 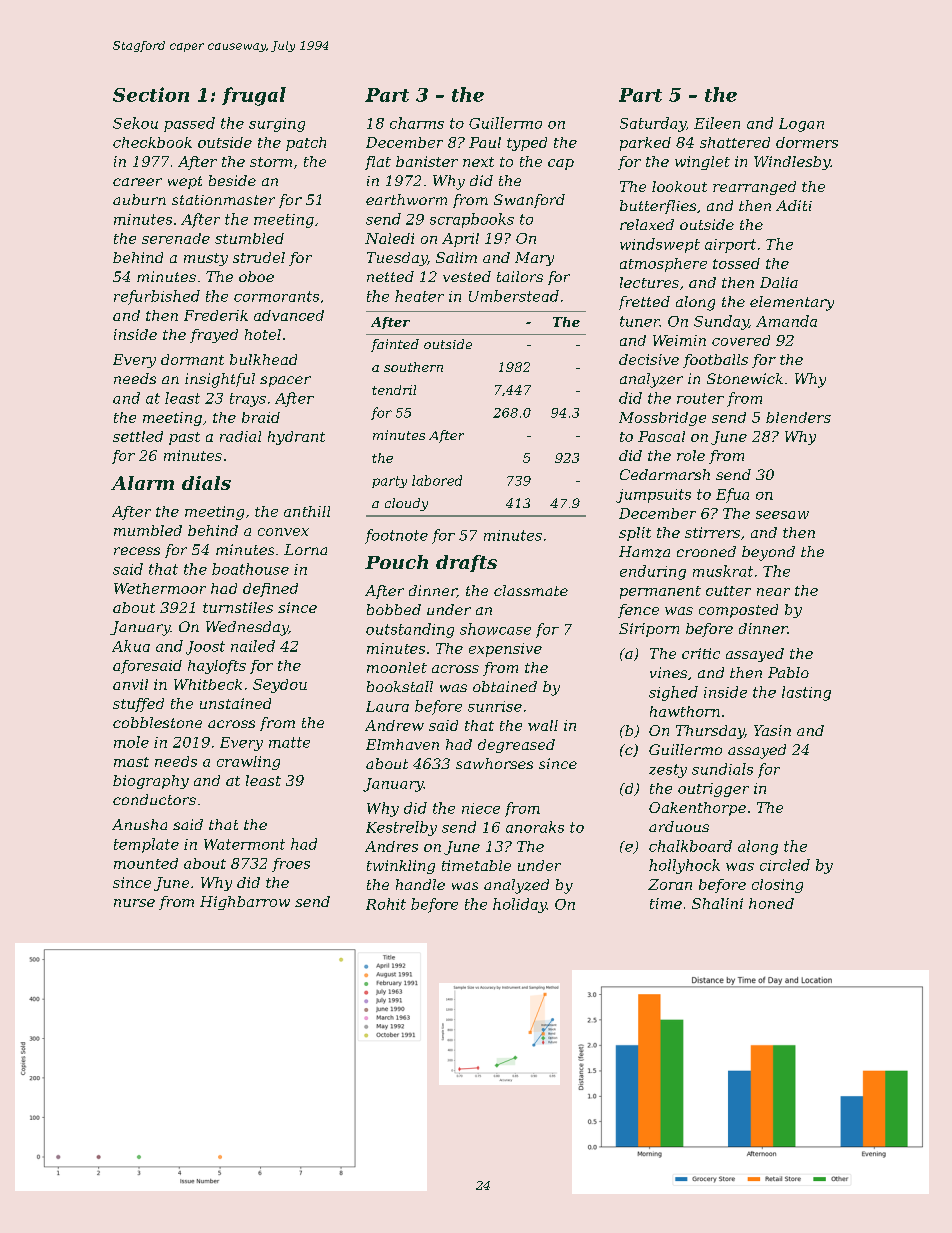 I want to click on blenders, so click(x=798, y=417).
